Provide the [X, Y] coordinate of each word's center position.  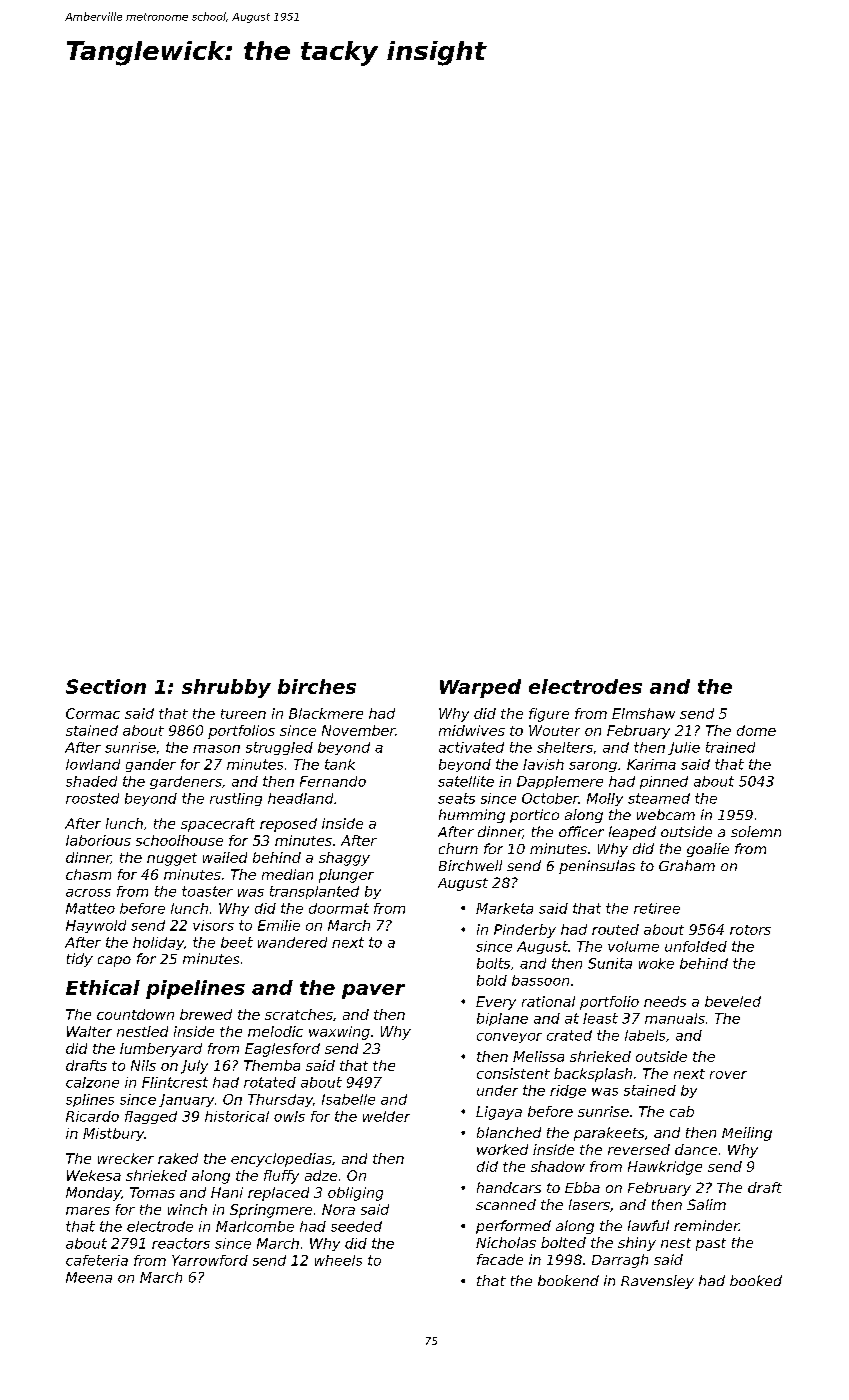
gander [151, 765]
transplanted [314, 892]
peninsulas [597, 867]
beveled [733, 1001]
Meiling [747, 1134]
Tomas [152, 1192]
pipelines [195, 989]
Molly [605, 799]
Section [106, 686]
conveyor [509, 1038]
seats [456, 798]
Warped [480, 688]
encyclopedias [281, 1160]
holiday [158, 943]
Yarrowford [210, 1260]
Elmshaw [643, 713]
